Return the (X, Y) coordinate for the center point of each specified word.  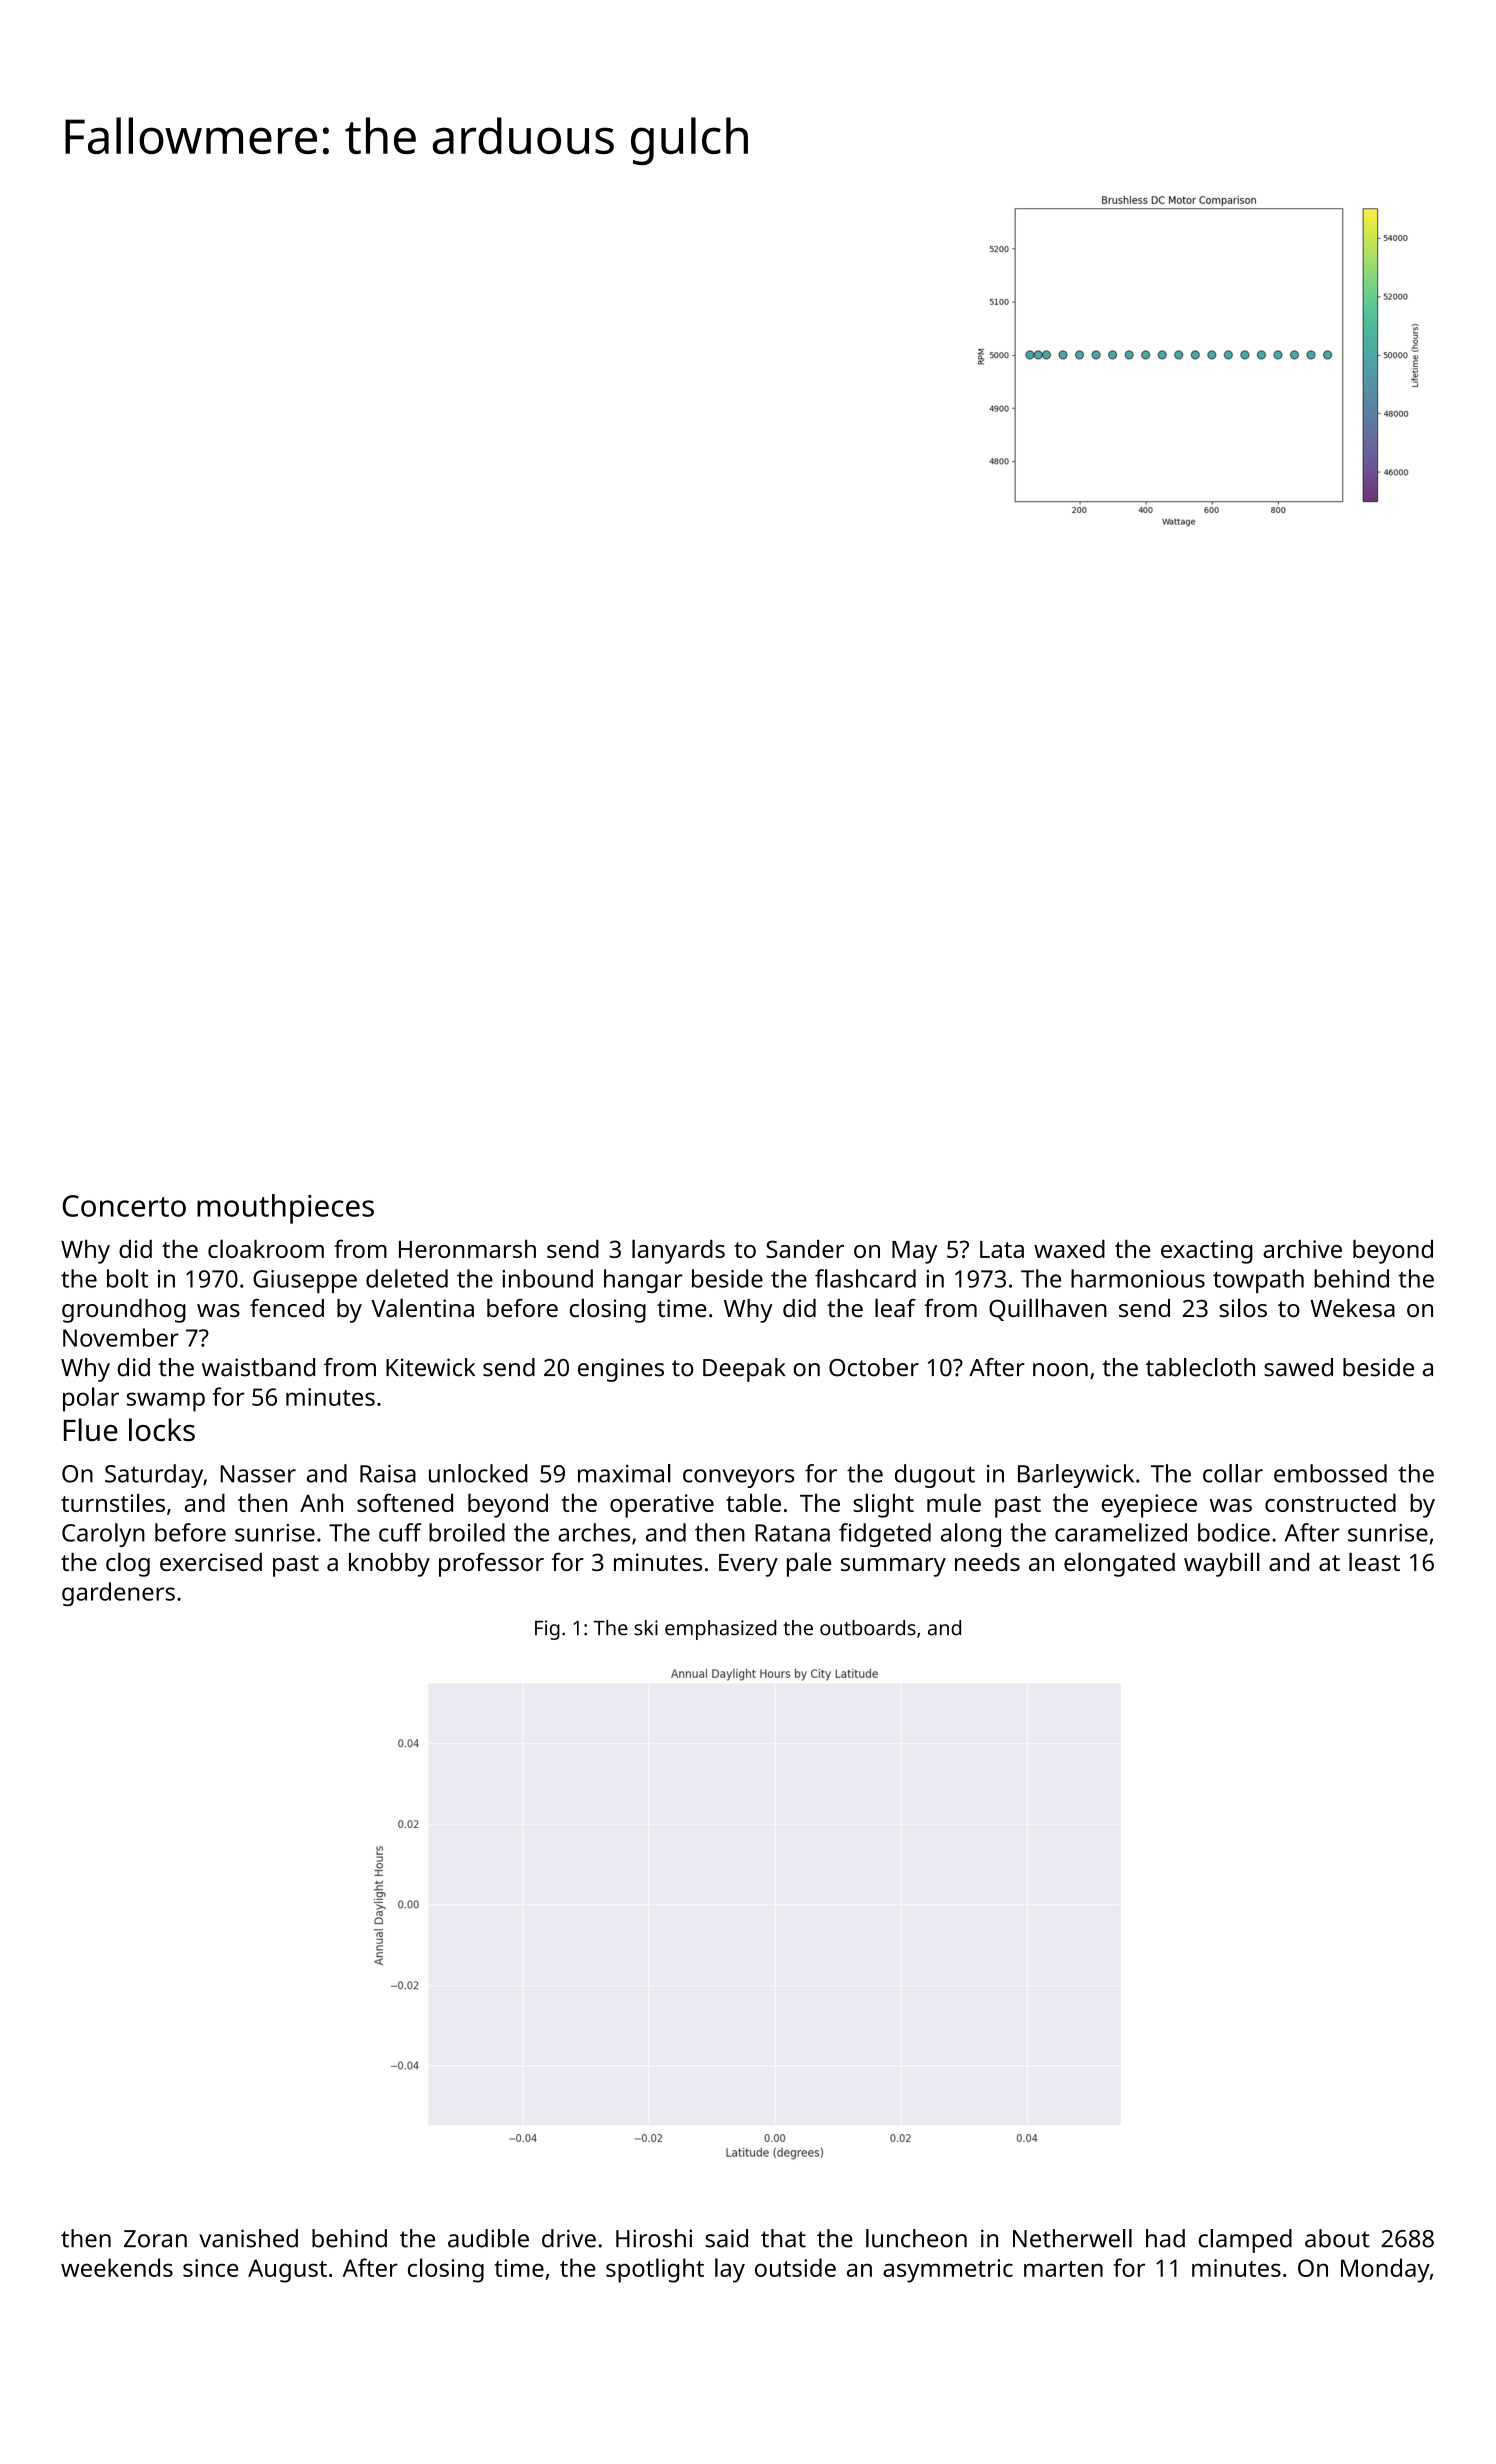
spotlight (655, 2270)
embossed (1330, 1473)
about (1337, 2238)
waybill (1222, 1564)
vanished (248, 2238)
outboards (868, 1628)
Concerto (124, 1206)
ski (646, 1628)
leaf (895, 1307)
